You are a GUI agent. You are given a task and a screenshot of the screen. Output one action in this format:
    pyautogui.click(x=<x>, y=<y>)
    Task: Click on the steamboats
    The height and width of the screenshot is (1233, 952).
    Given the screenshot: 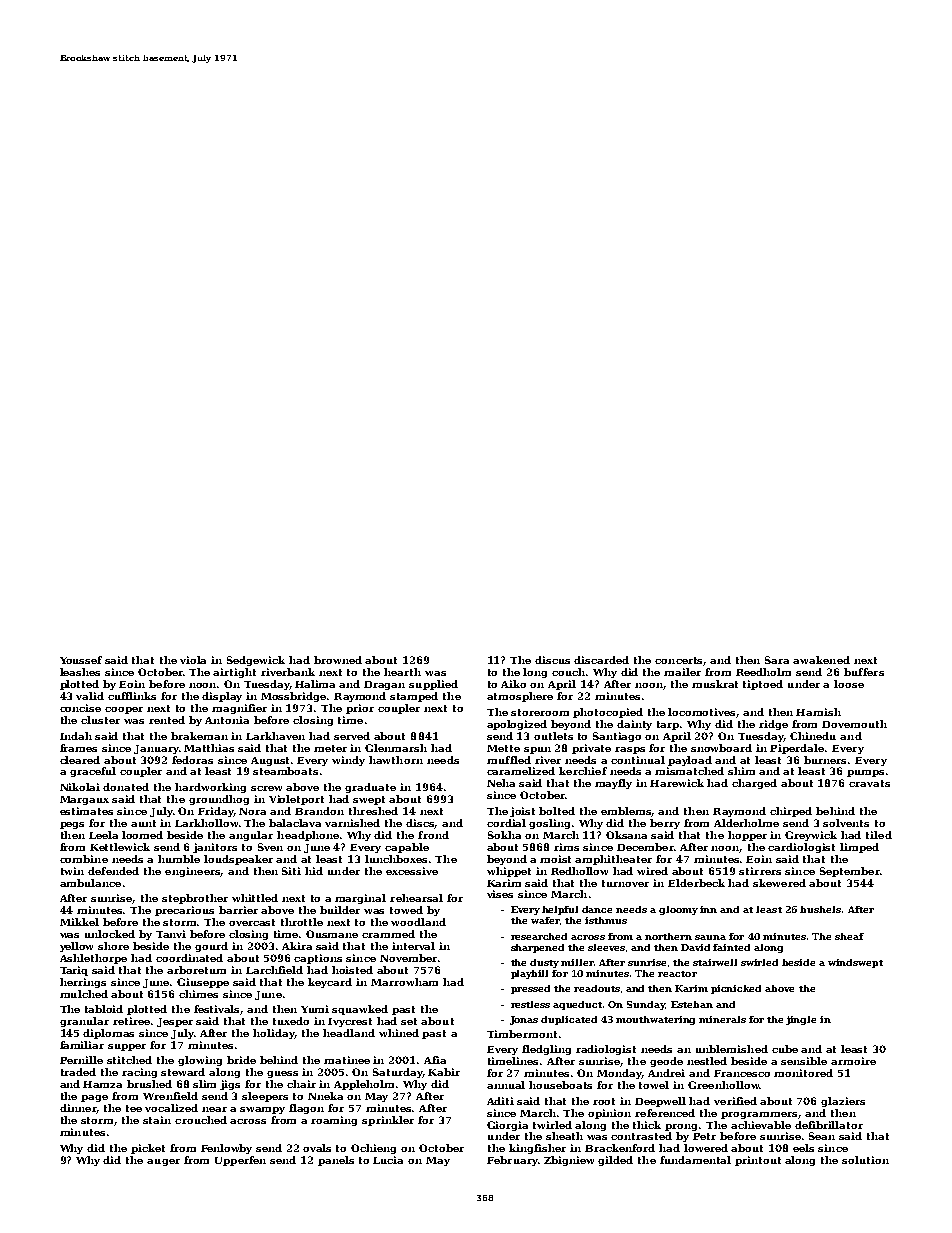 What is the action you would take?
    pyautogui.click(x=285, y=771)
